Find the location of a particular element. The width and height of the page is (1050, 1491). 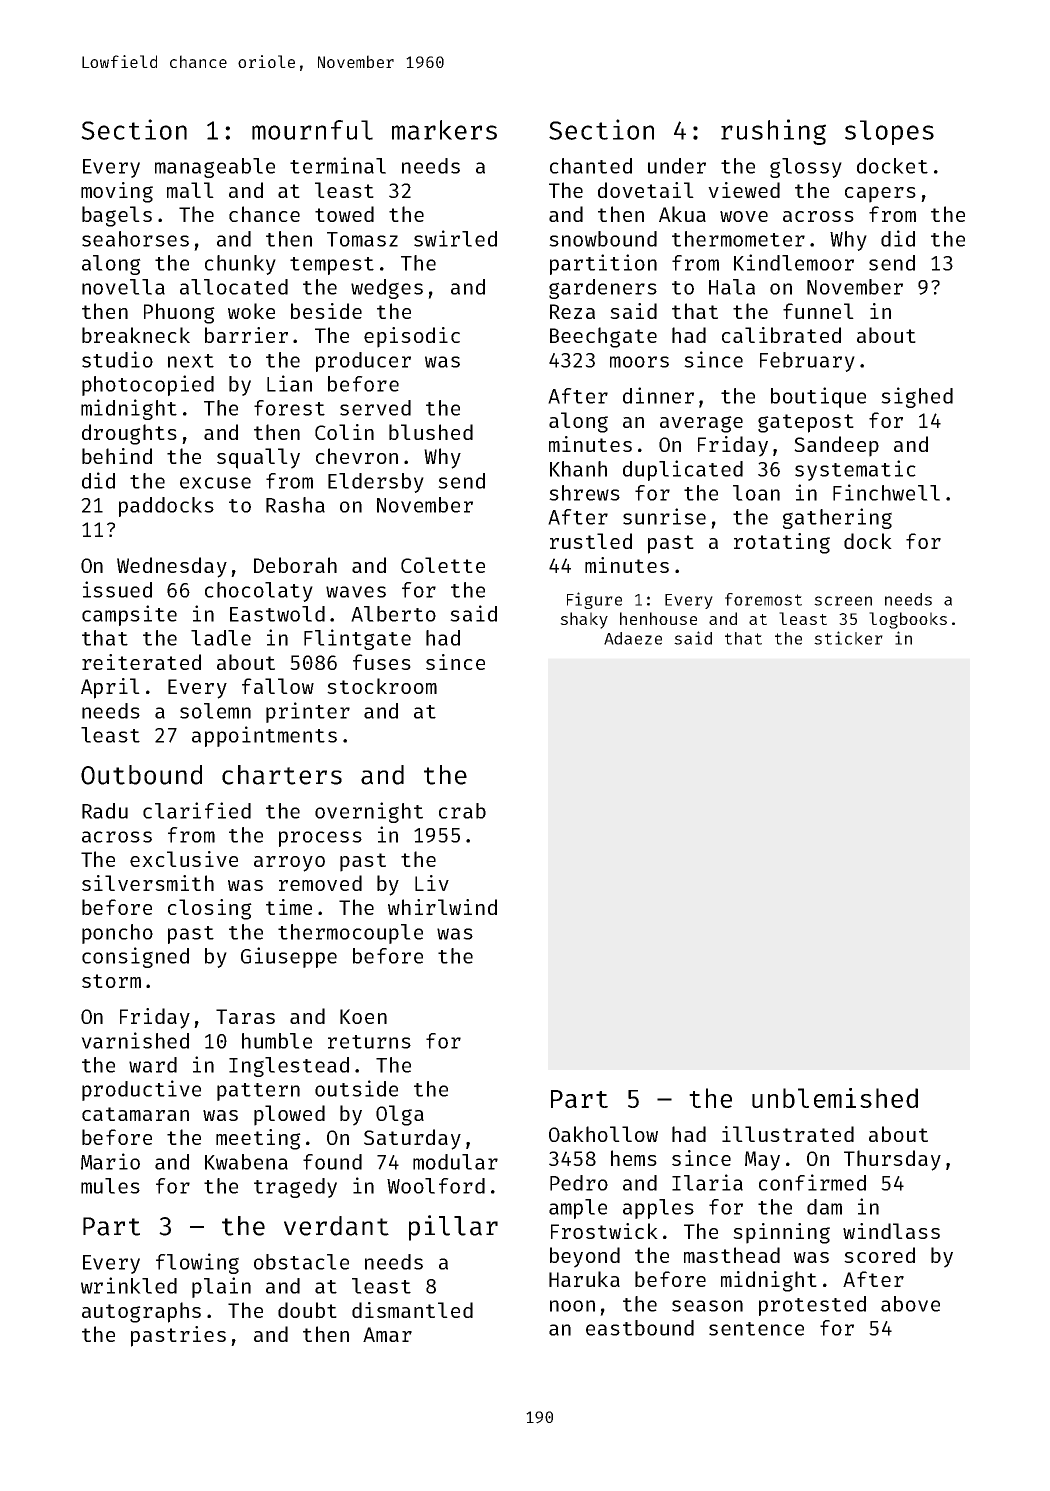

funnel is located at coordinates (818, 311).
